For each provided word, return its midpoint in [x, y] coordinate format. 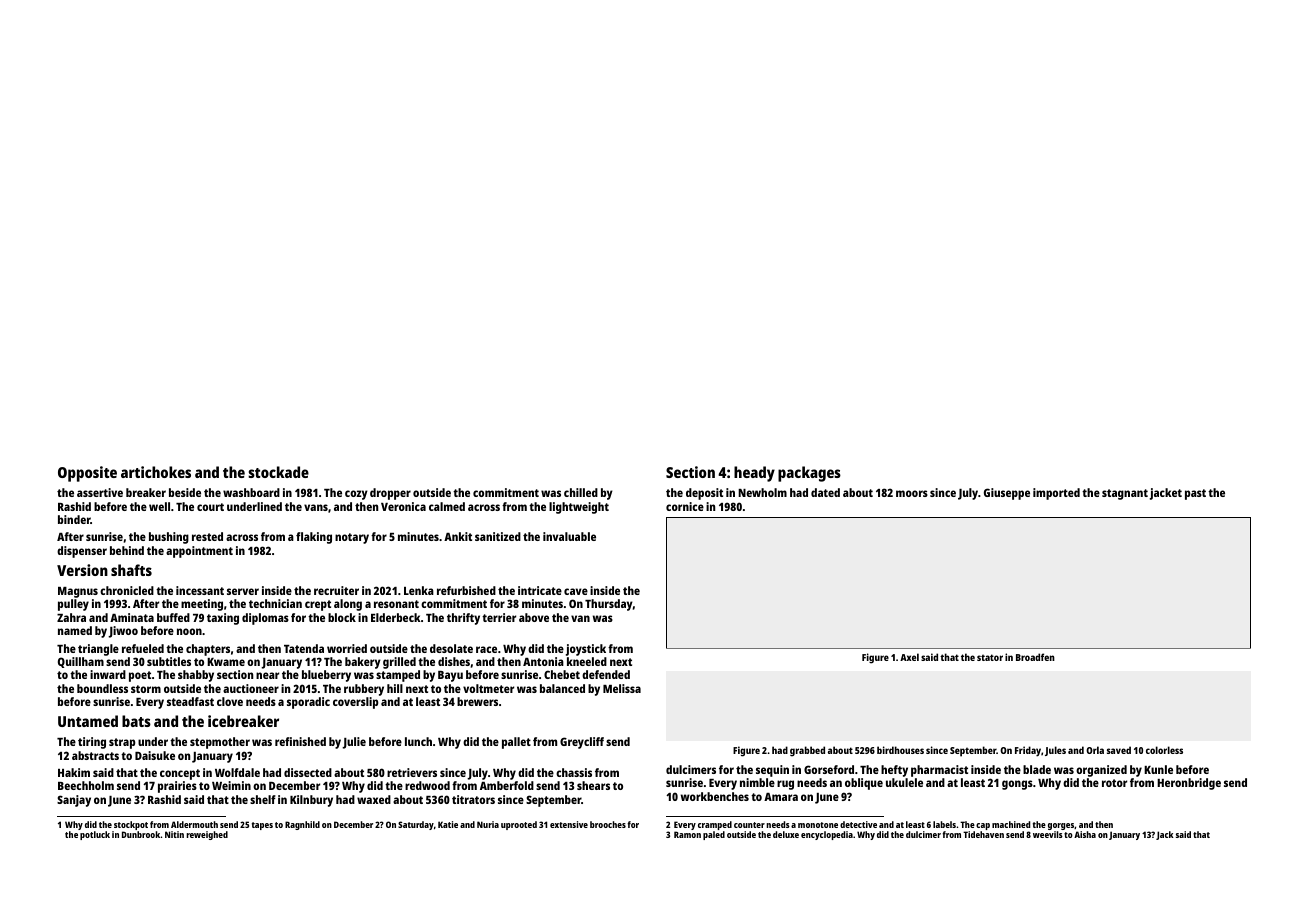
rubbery [364, 690]
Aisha [1085, 834]
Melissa [622, 688]
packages [809, 474]
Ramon [687, 835]
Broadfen [1035, 657]
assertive [100, 492]
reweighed [207, 835]
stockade [278, 472]
